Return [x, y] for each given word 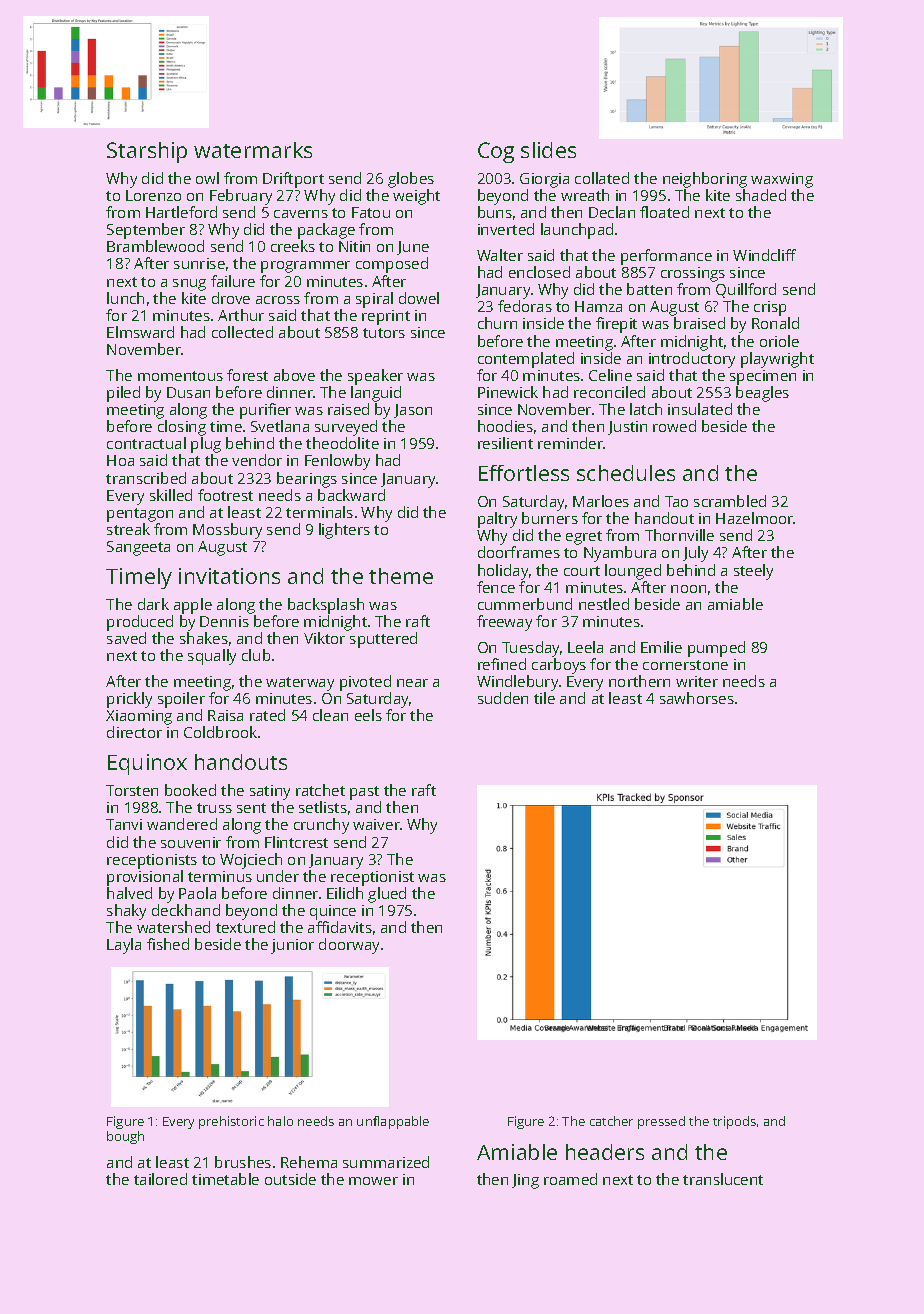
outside [290, 1179]
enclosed [539, 272]
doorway [349, 946]
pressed [661, 1122]
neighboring [705, 180]
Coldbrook [220, 732]
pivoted [365, 683]
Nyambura [620, 554]
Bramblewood [155, 246]
